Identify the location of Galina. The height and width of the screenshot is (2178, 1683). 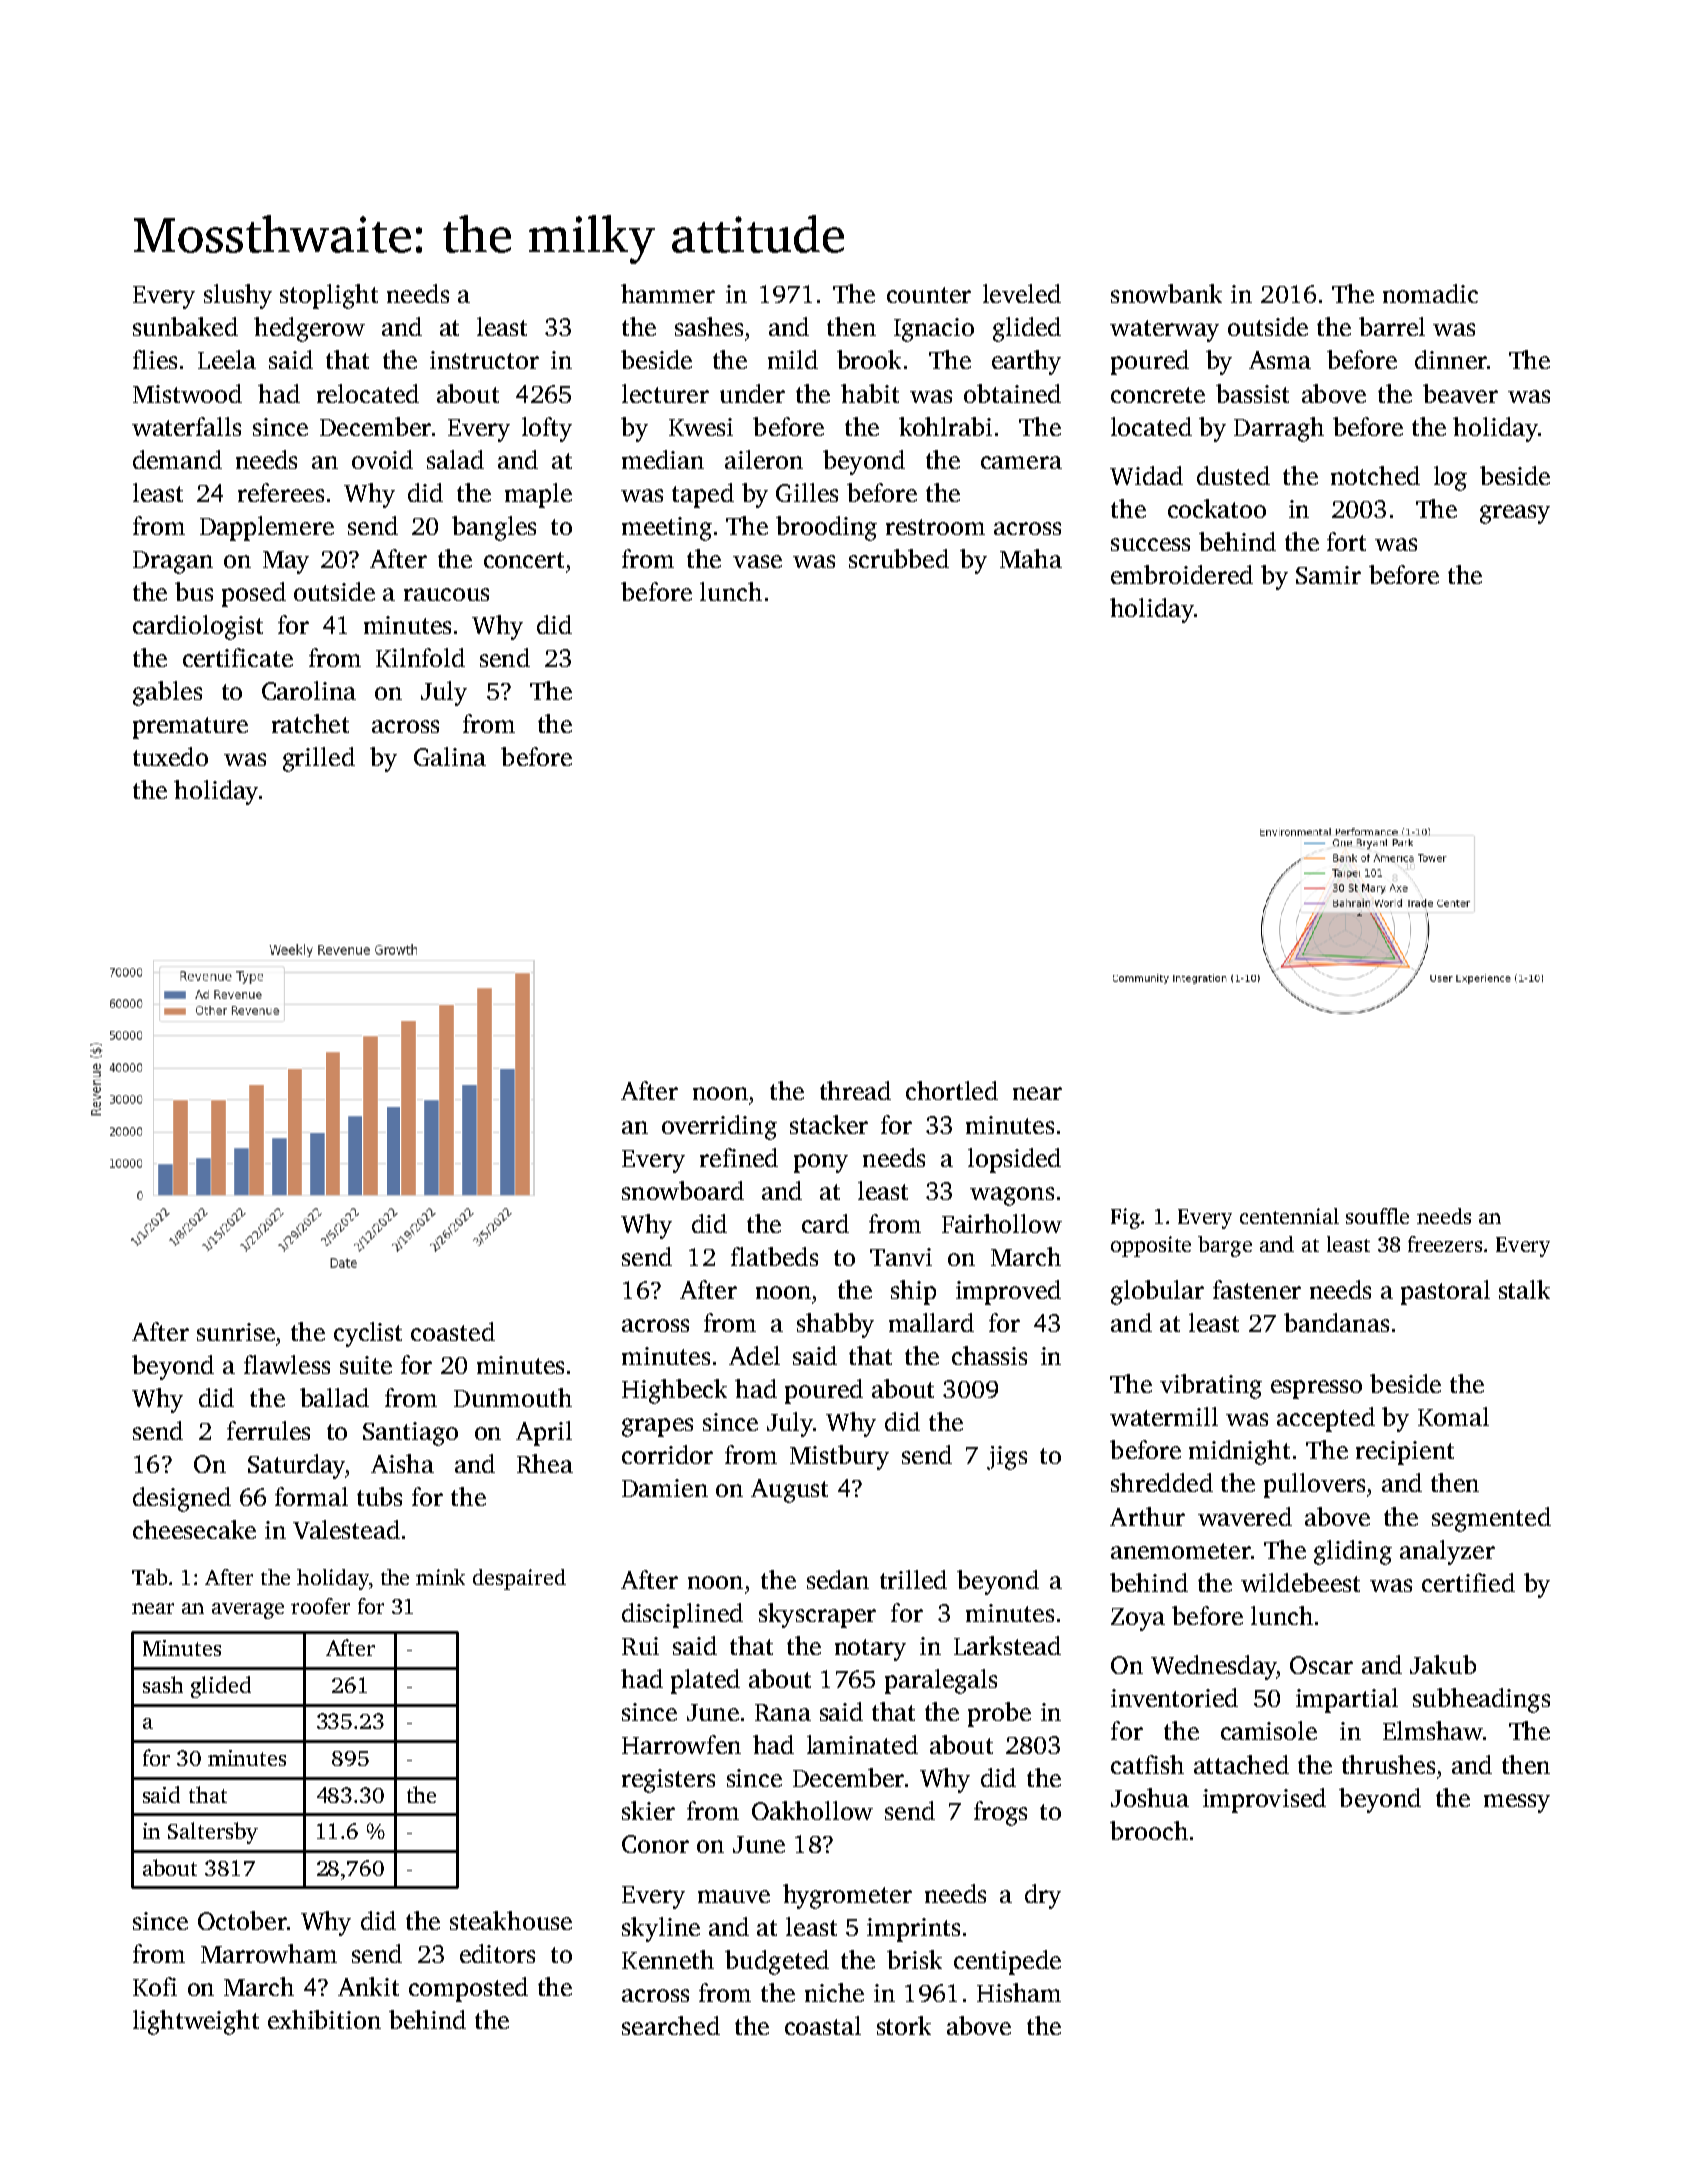
(450, 756).
